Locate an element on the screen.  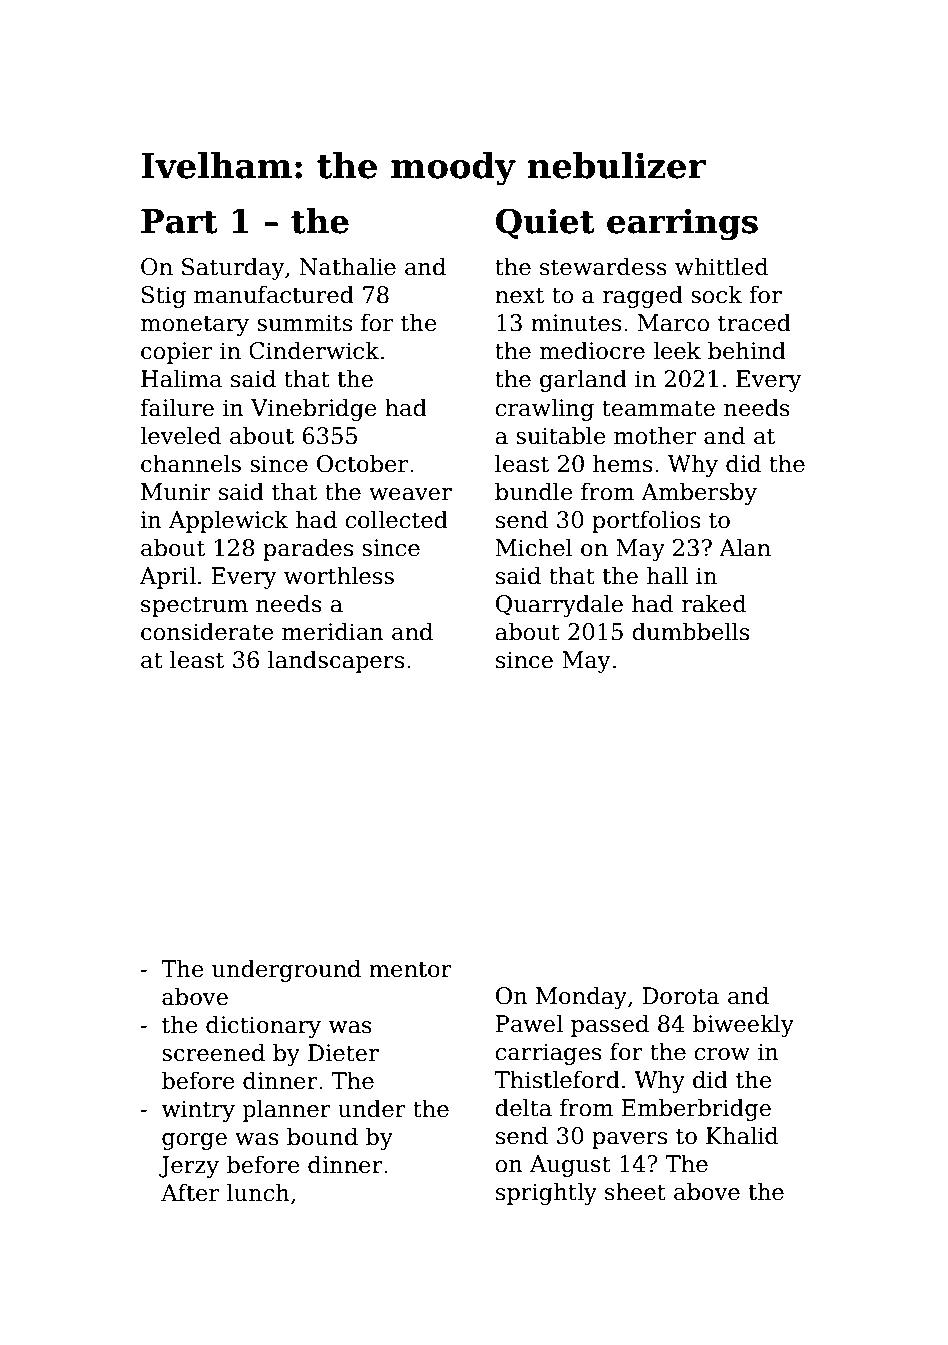
sheet is located at coordinates (635, 1191).
